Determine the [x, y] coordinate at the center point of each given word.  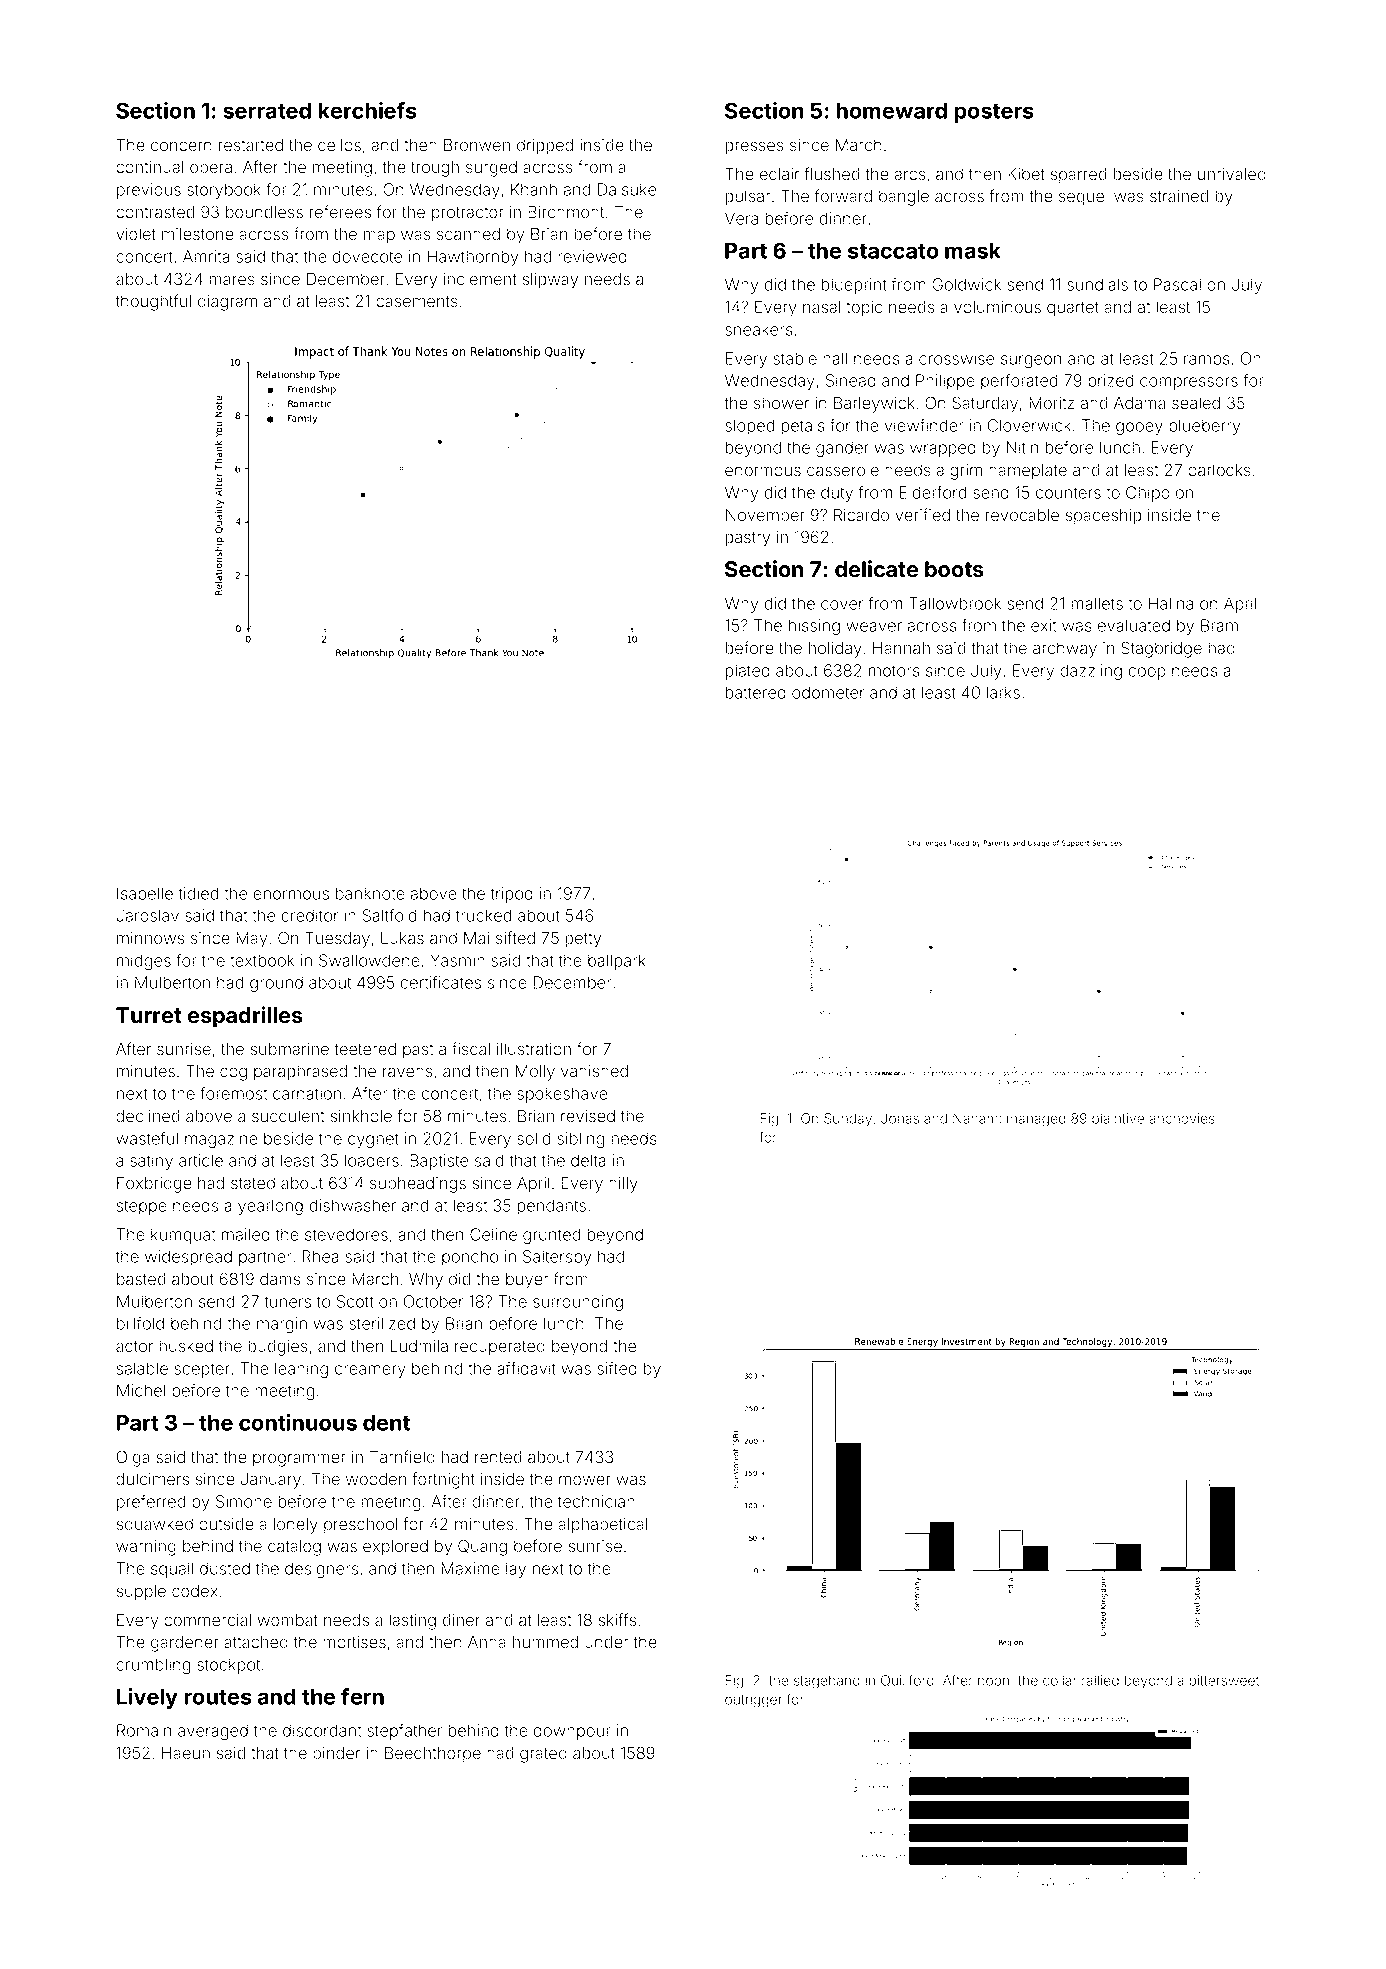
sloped [749, 427]
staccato [893, 251]
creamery [370, 1371]
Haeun [186, 1753]
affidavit [526, 1368]
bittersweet [1224, 1680]
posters [994, 113]
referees [340, 212]
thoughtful [153, 302]
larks [1003, 692]
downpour [572, 1732]
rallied [1100, 1680]
